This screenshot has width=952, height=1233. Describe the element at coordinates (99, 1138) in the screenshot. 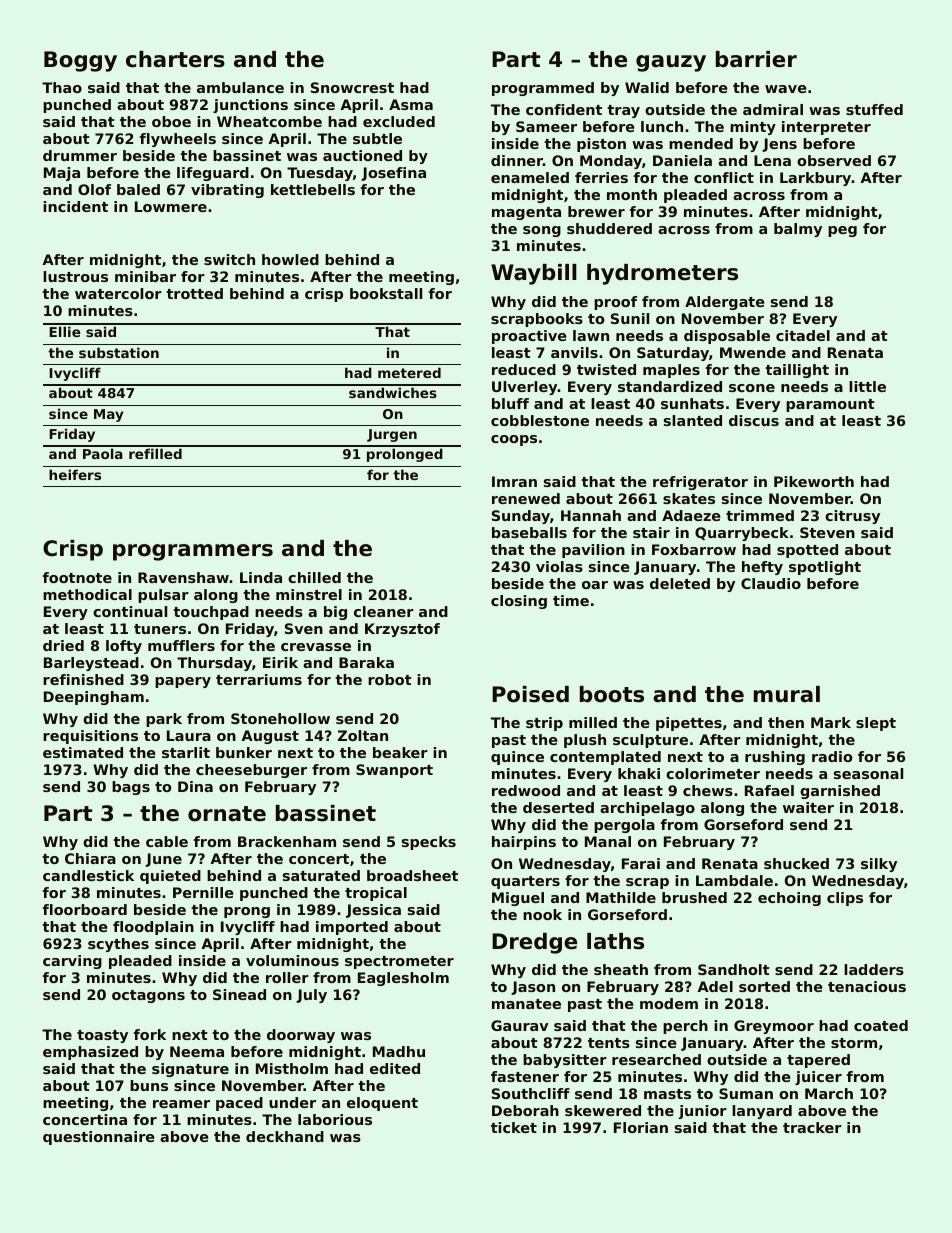

I see `questionnaire` at that location.
